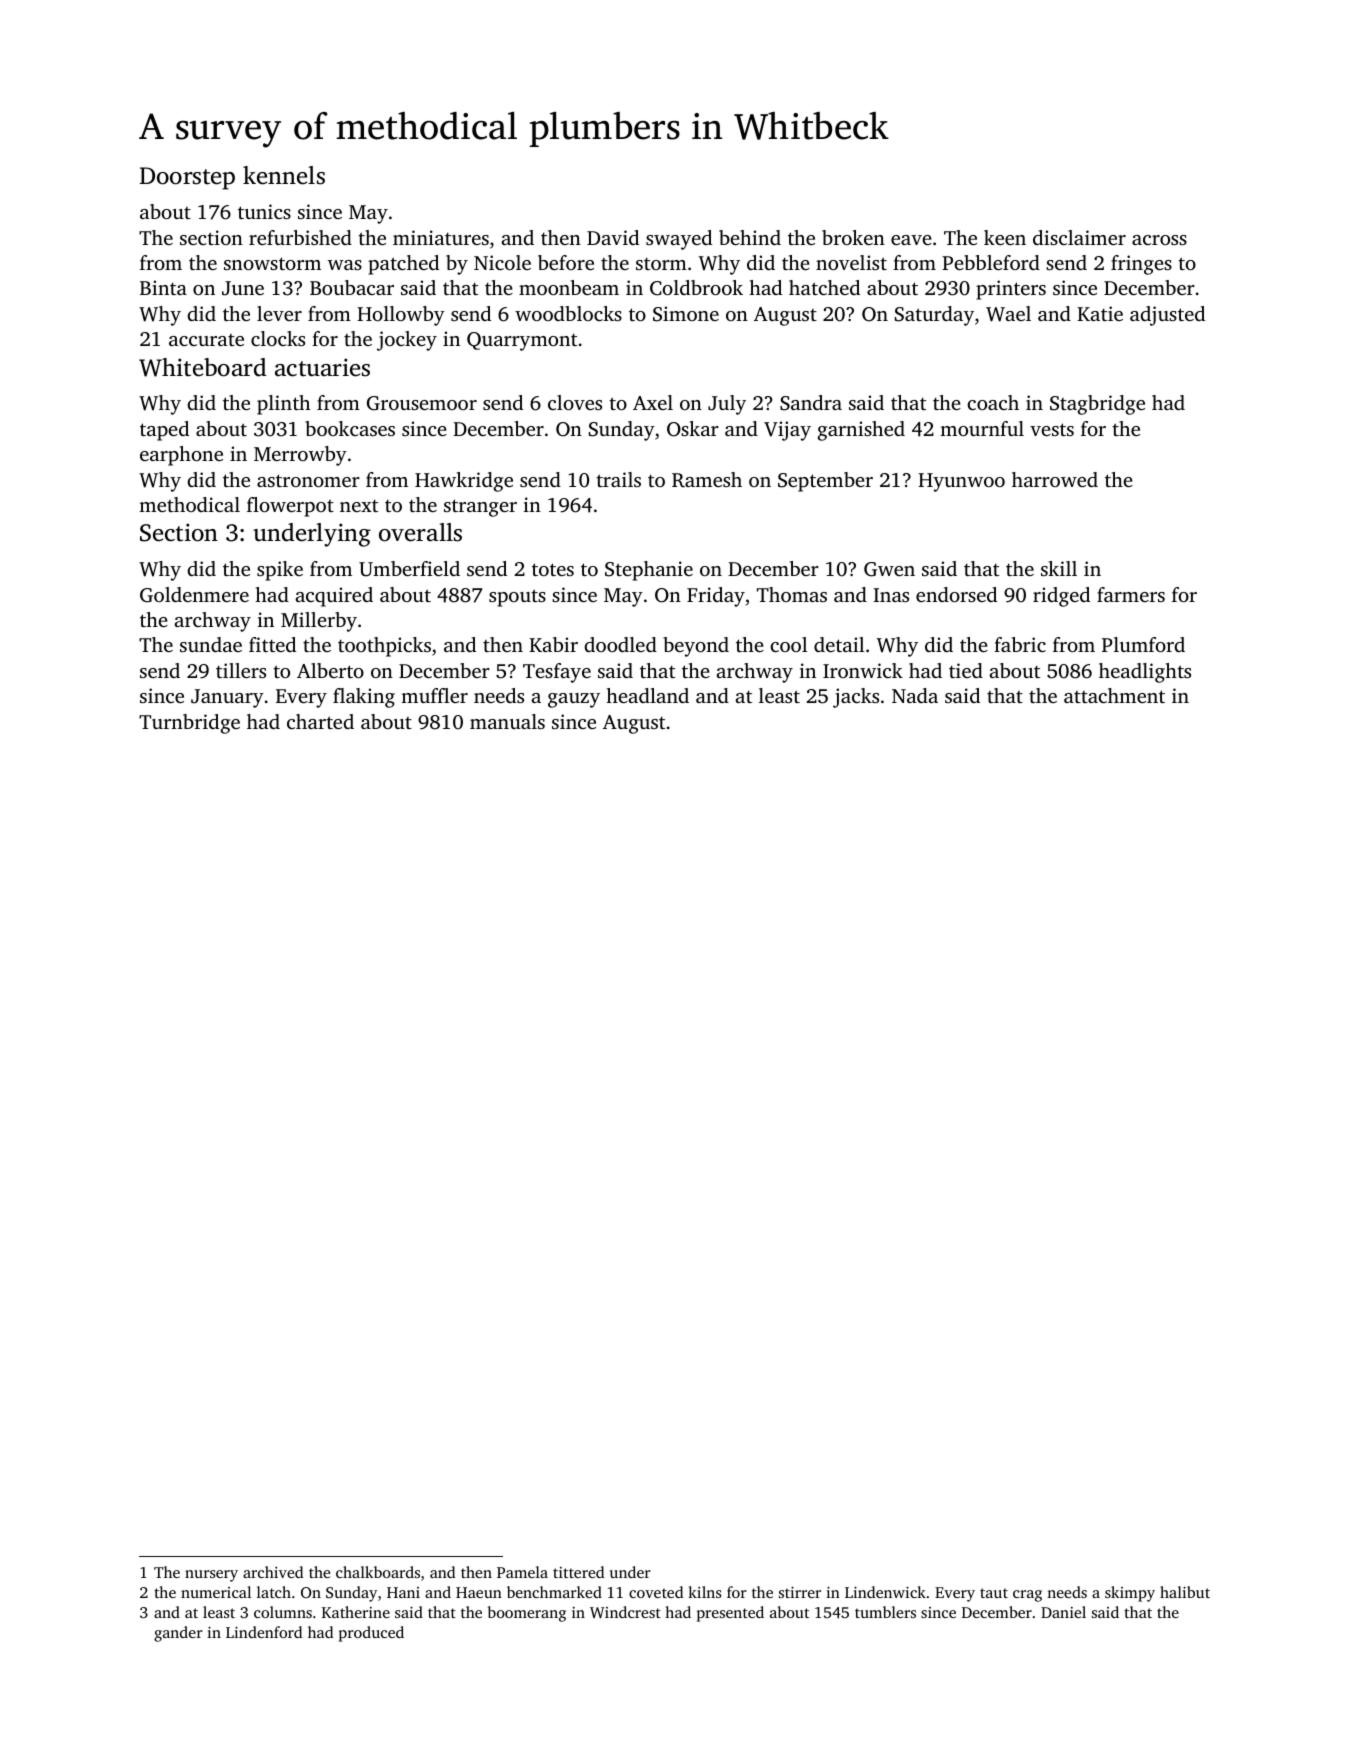 This screenshot has height=1752, width=1354. What do you see at coordinates (211, 1576) in the screenshot?
I see `nursery` at bounding box center [211, 1576].
